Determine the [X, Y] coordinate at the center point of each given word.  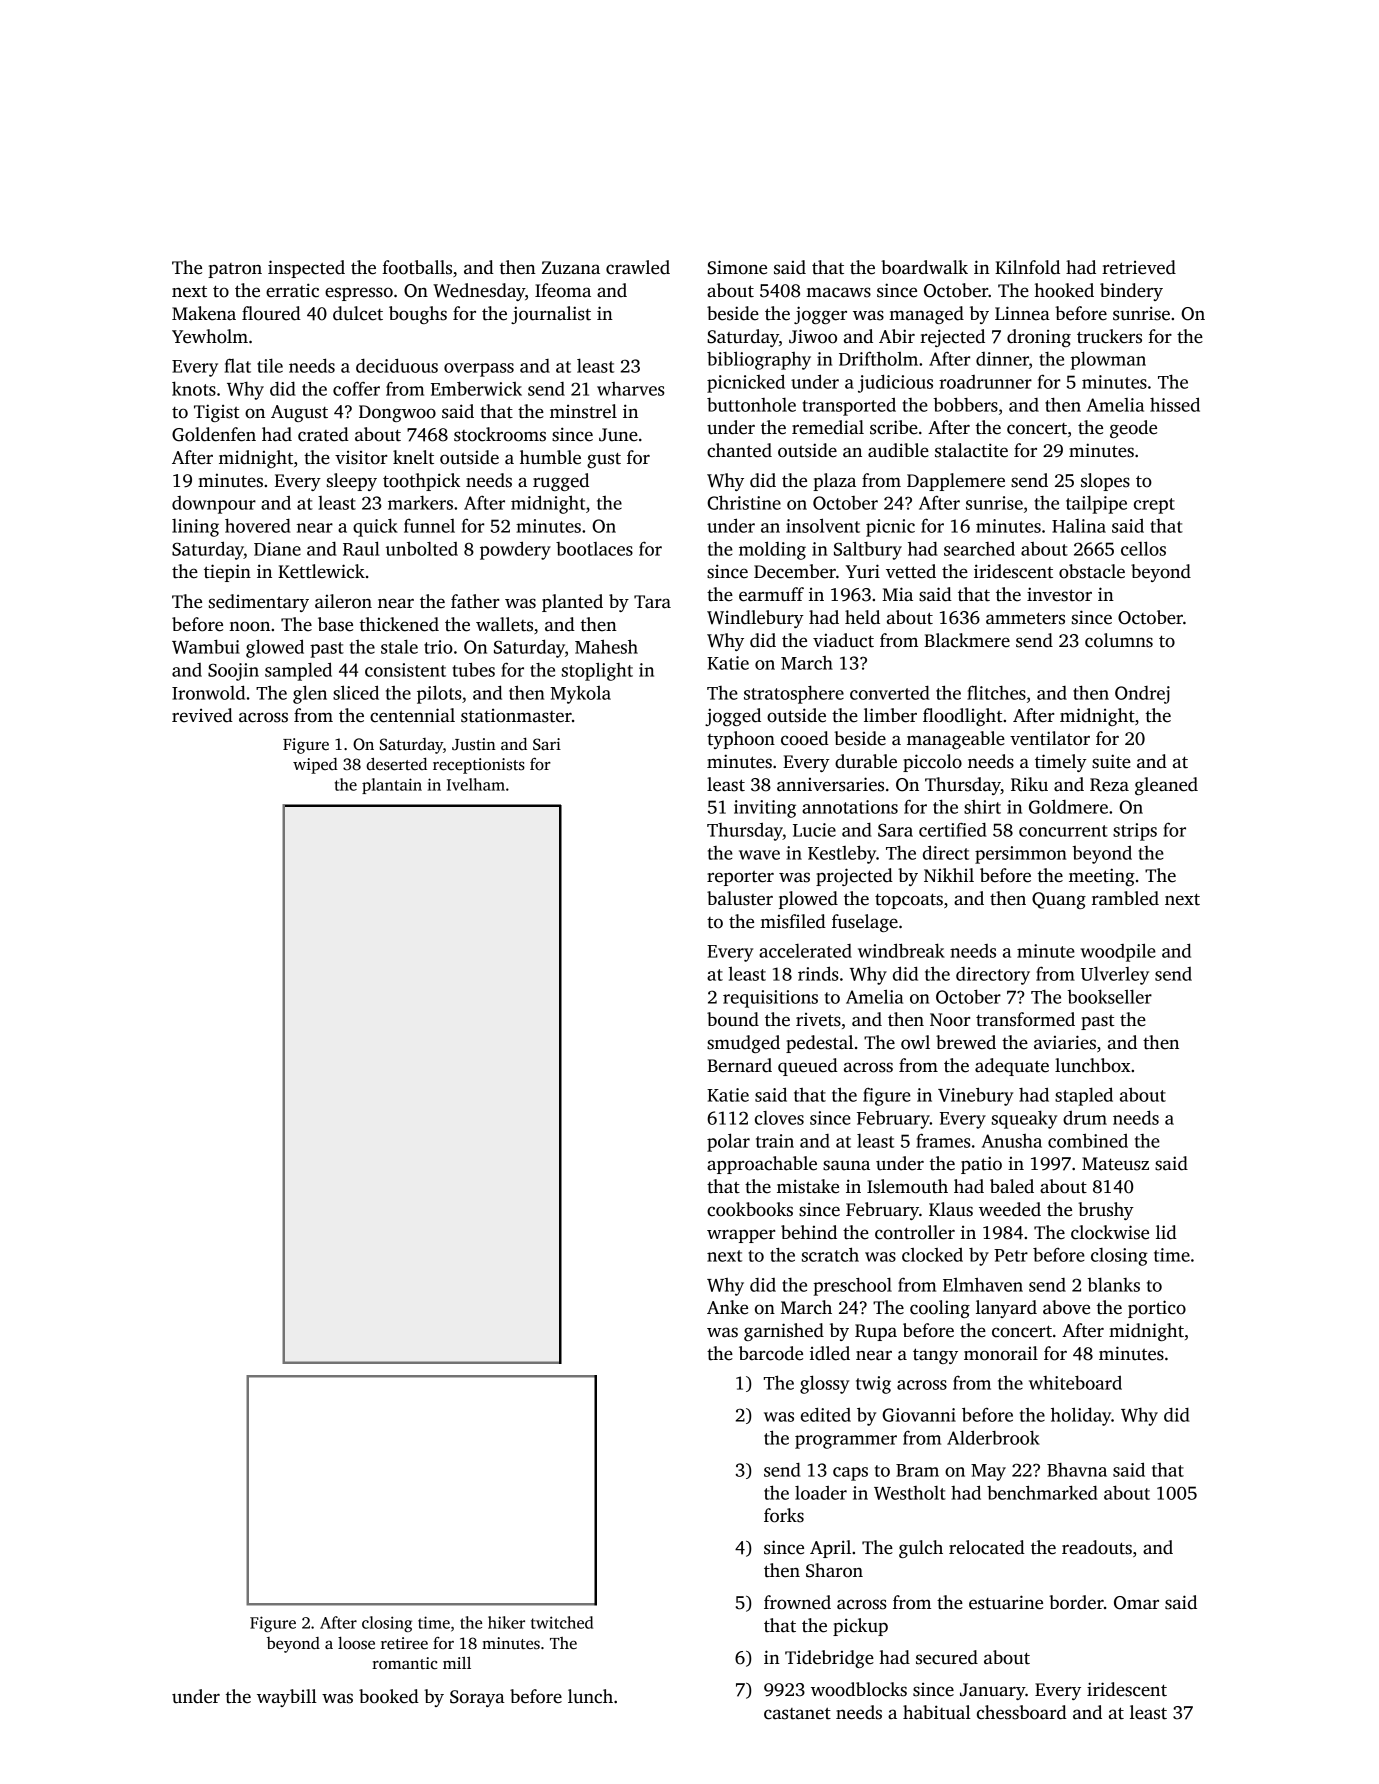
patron [235, 270]
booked [389, 1696]
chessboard [1022, 1712]
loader [821, 1493]
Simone [737, 267]
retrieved [1139, 267]
